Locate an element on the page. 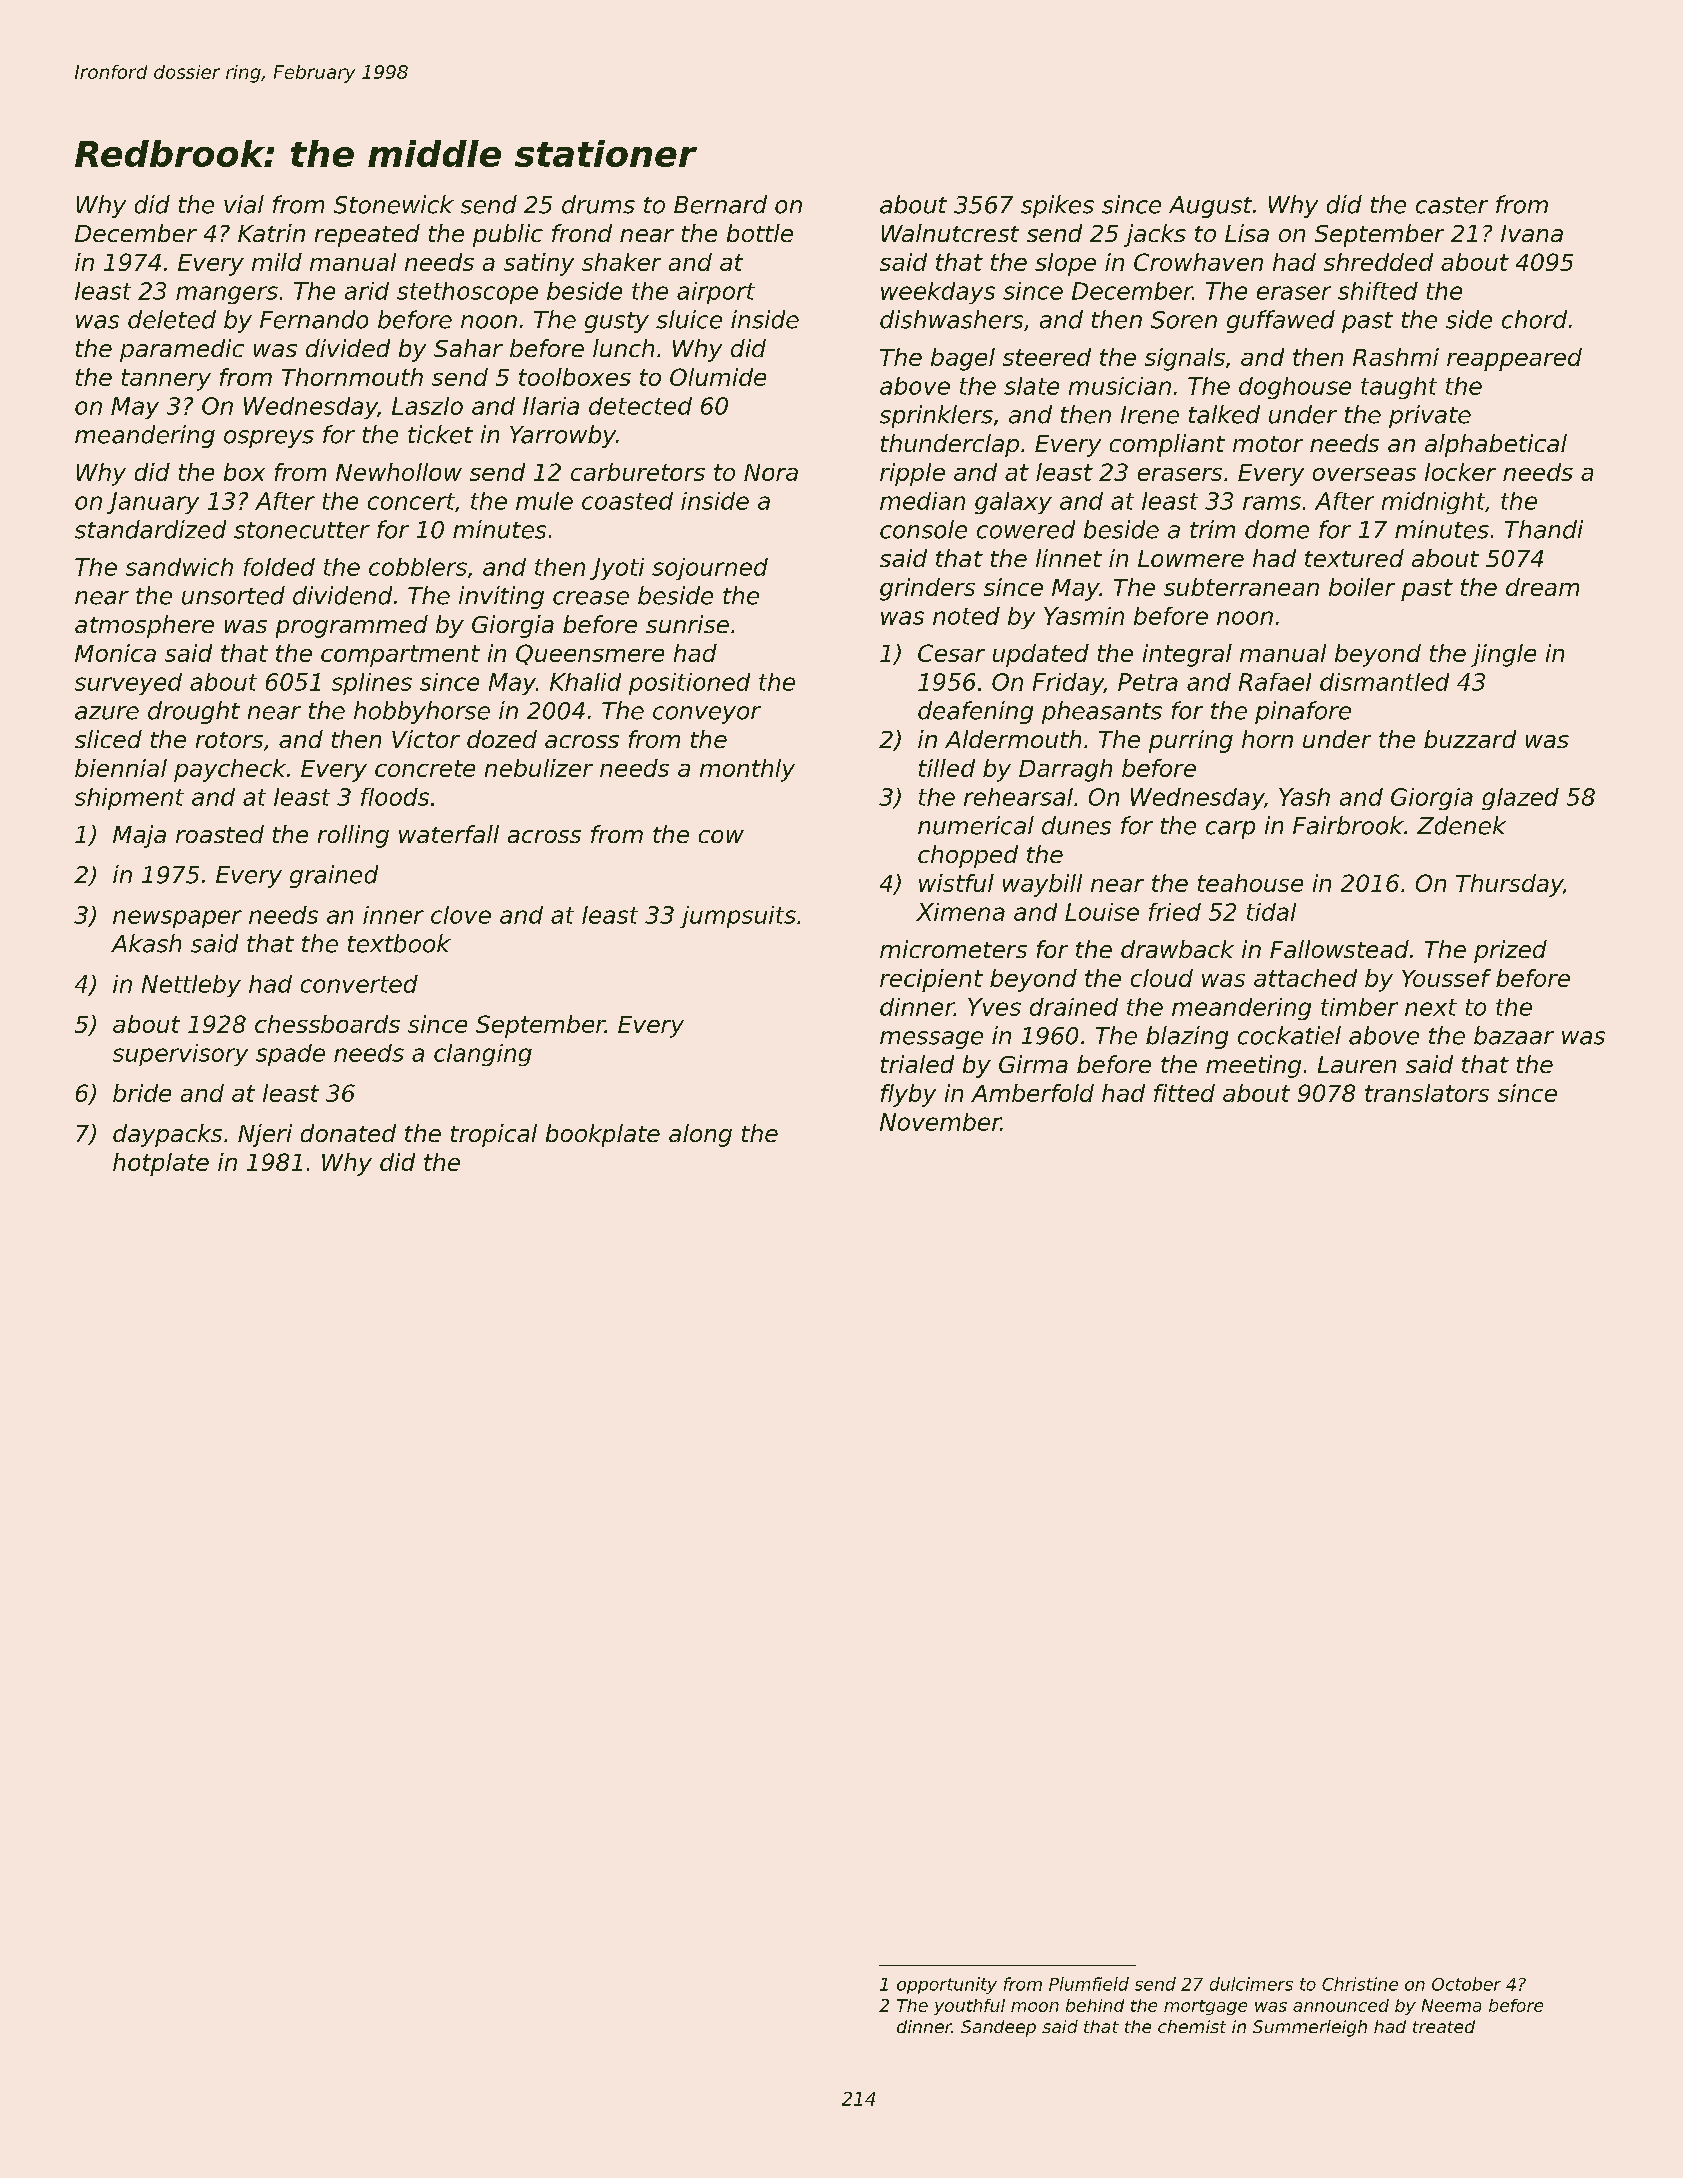 The width and height of the document is (1683, 2178). rotors is located at coordinates (229, 740).
